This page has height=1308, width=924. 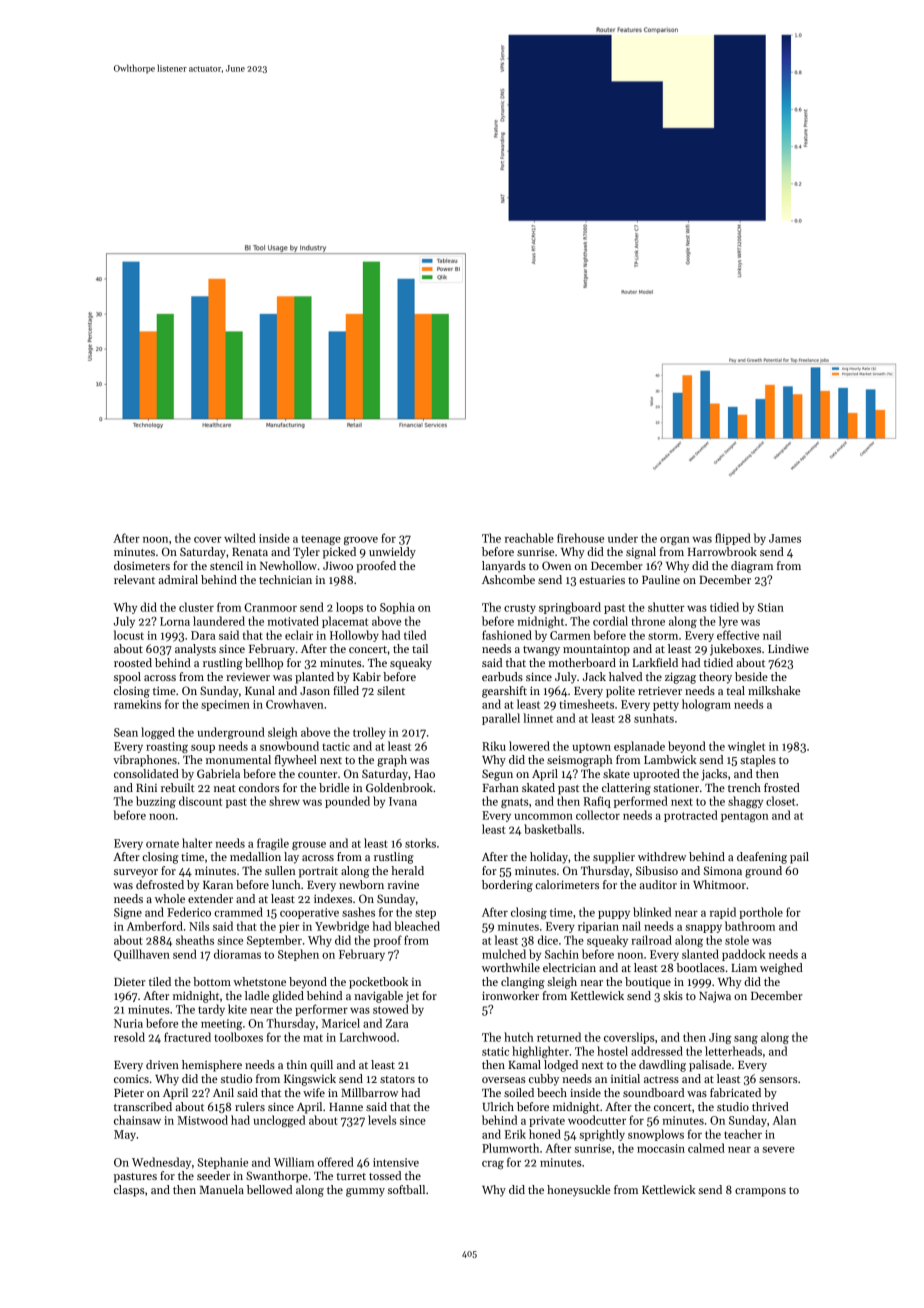 I want to click on clasps, so click(x=129, y=1191).
